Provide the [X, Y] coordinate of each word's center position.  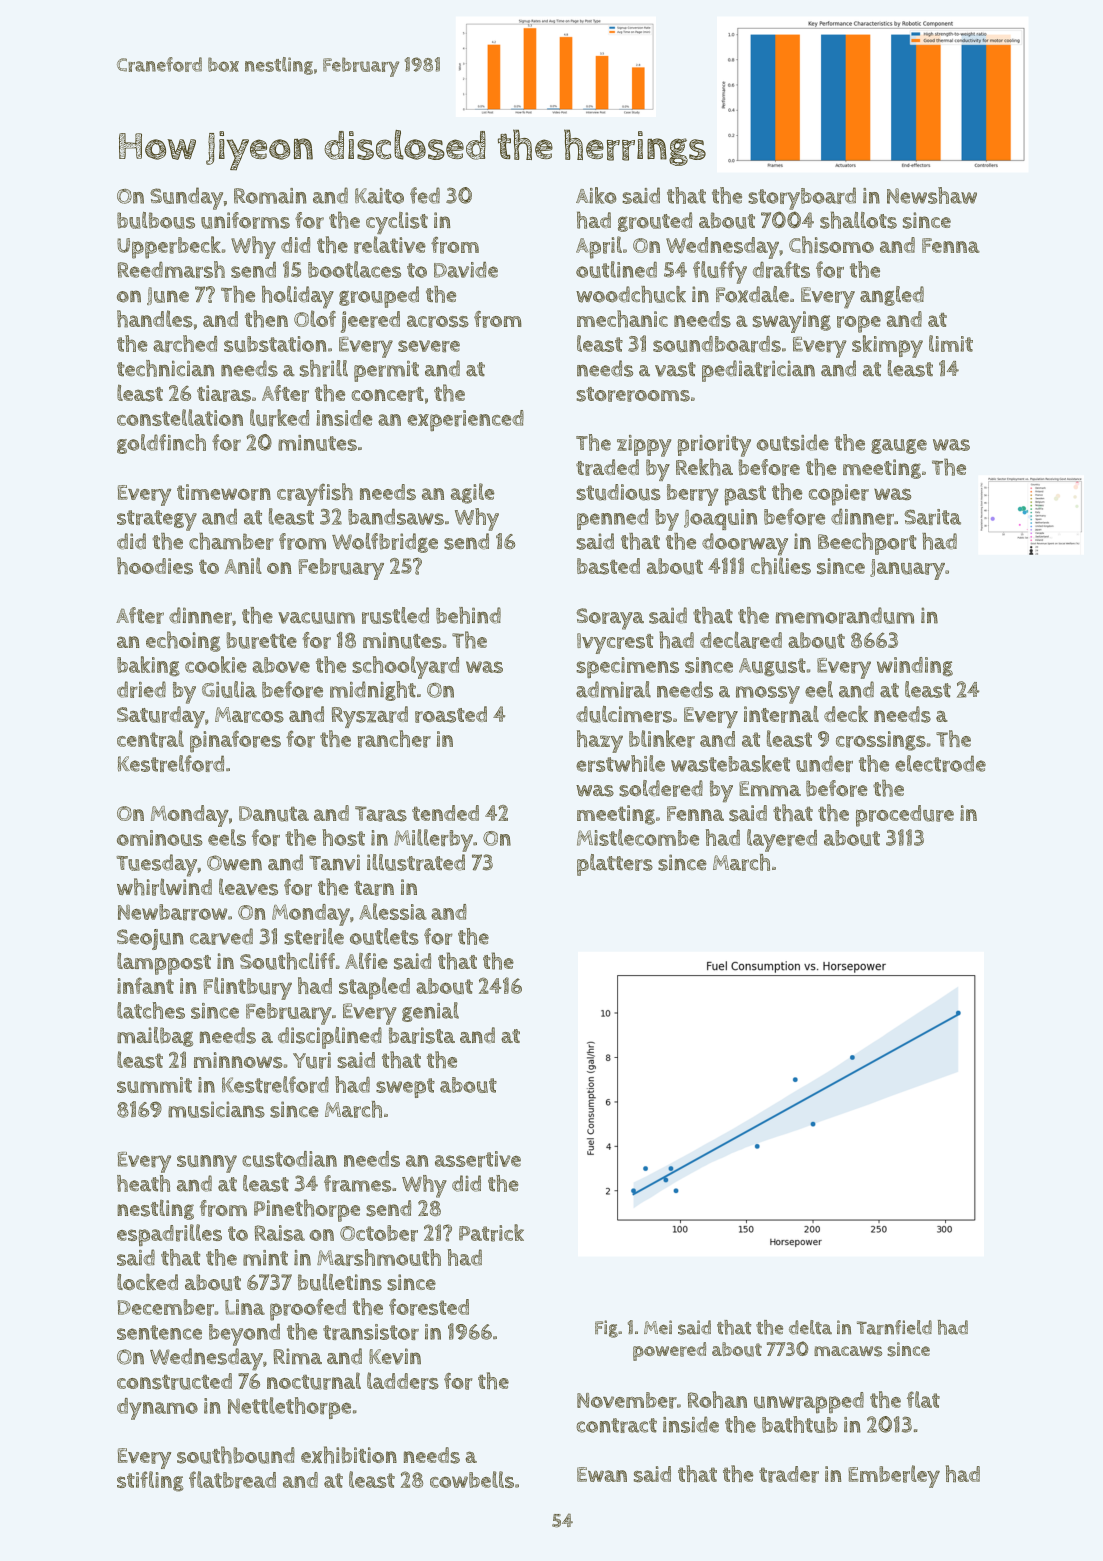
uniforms [245, 220]
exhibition [349, 1455]
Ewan [602, 1474]
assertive [478, 1159]
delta [810, 1327]
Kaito [379, 196]
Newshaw [932, 195]
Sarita [932, 517]
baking [148, 666]
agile [473, 493]
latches [151, 1010]
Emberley [894, 1476]
